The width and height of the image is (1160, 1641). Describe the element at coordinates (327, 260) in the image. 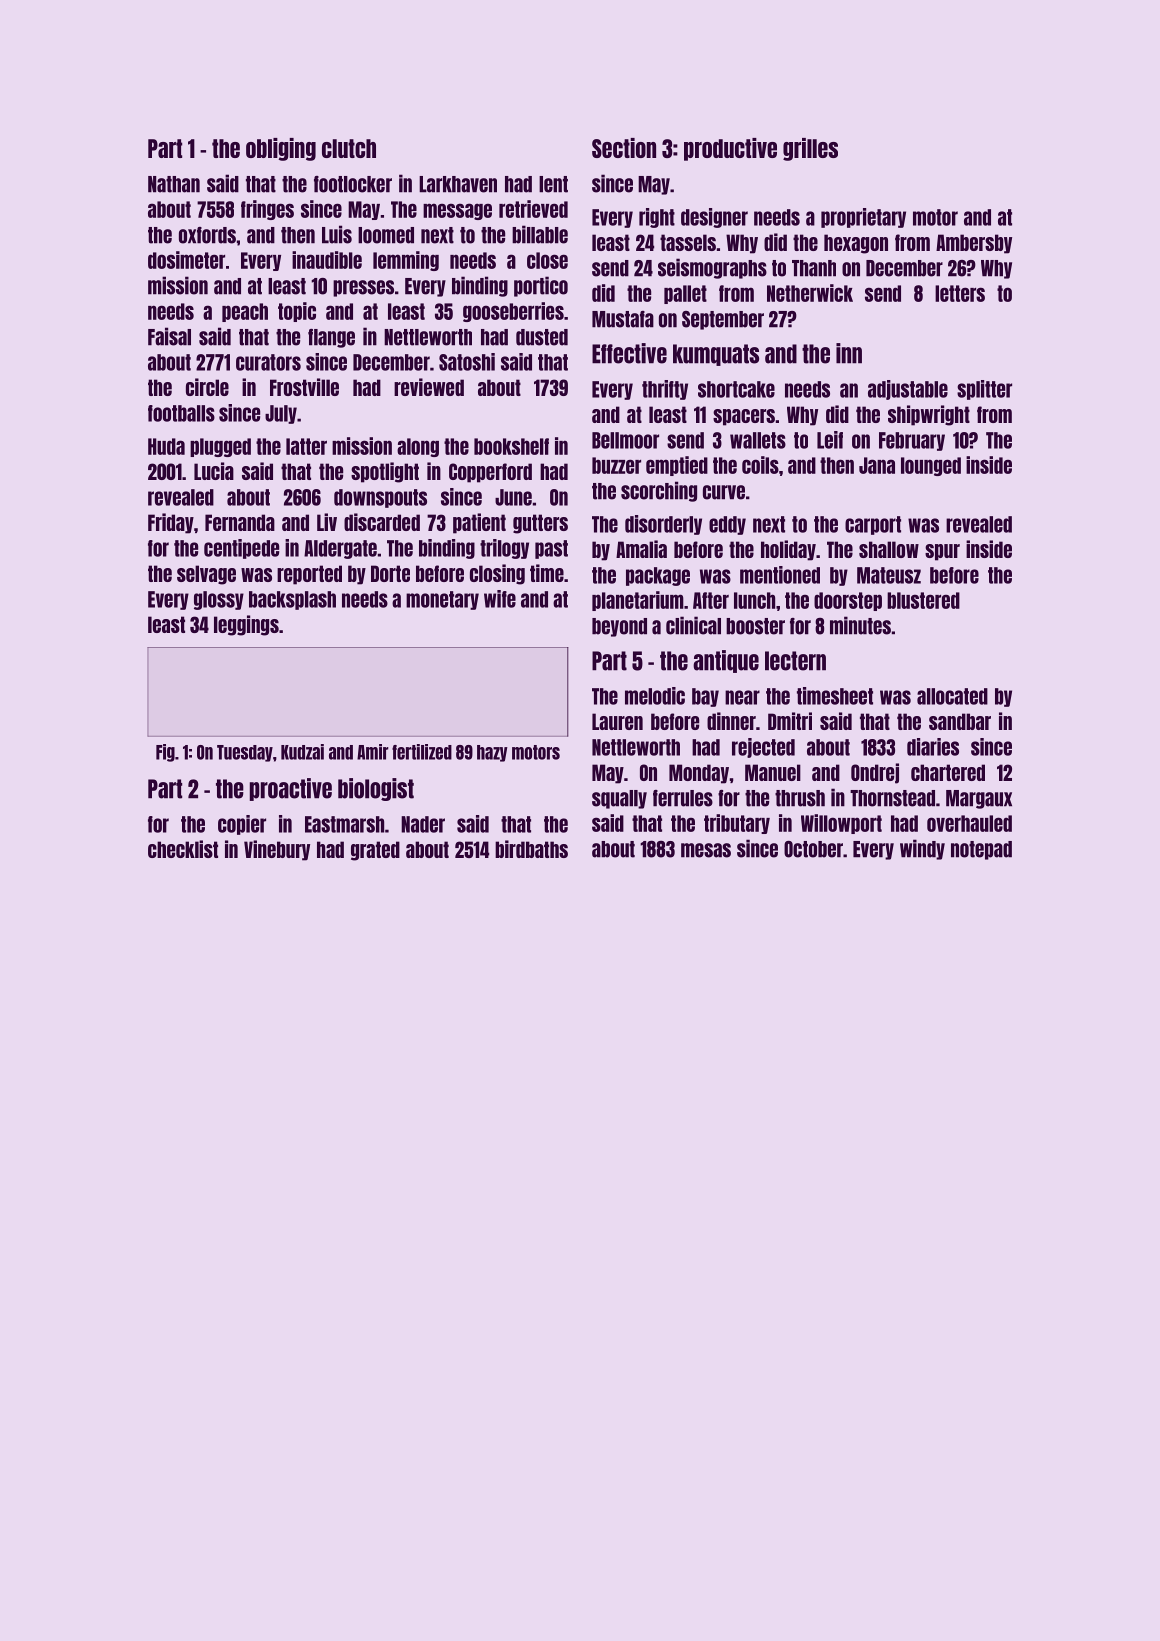

I see `inaudible` at that location.
